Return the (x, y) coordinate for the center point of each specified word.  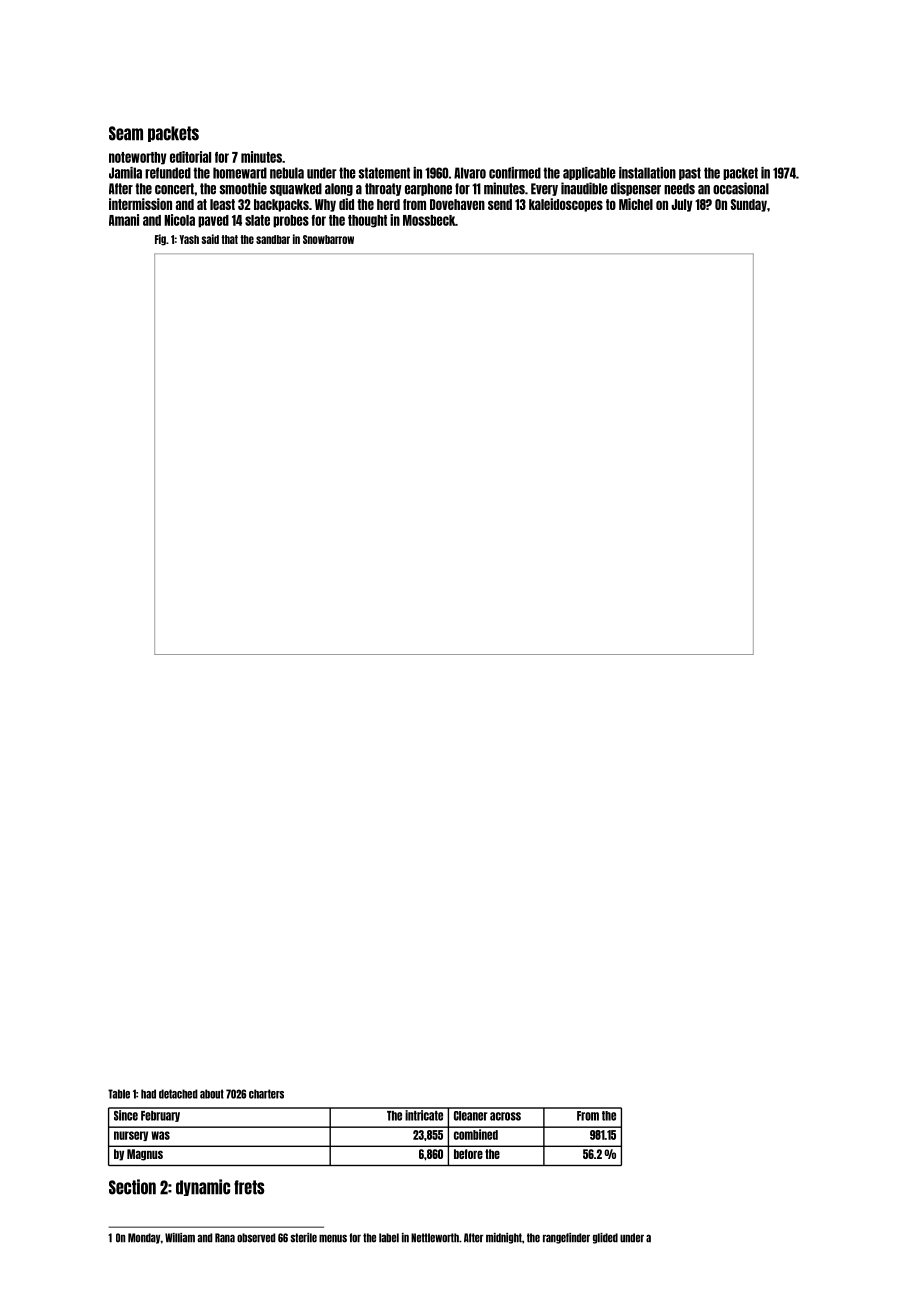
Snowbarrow (328, 239)
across (505, 1116)
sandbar (273, 239)
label (389, 1238)
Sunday (749, 205)
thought (367, 221)
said (210, 239)
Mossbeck (429, 220)
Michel (636, 204)
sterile (303, 1238)
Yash (189, 239)
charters (266, 1094)
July (682, 205)
